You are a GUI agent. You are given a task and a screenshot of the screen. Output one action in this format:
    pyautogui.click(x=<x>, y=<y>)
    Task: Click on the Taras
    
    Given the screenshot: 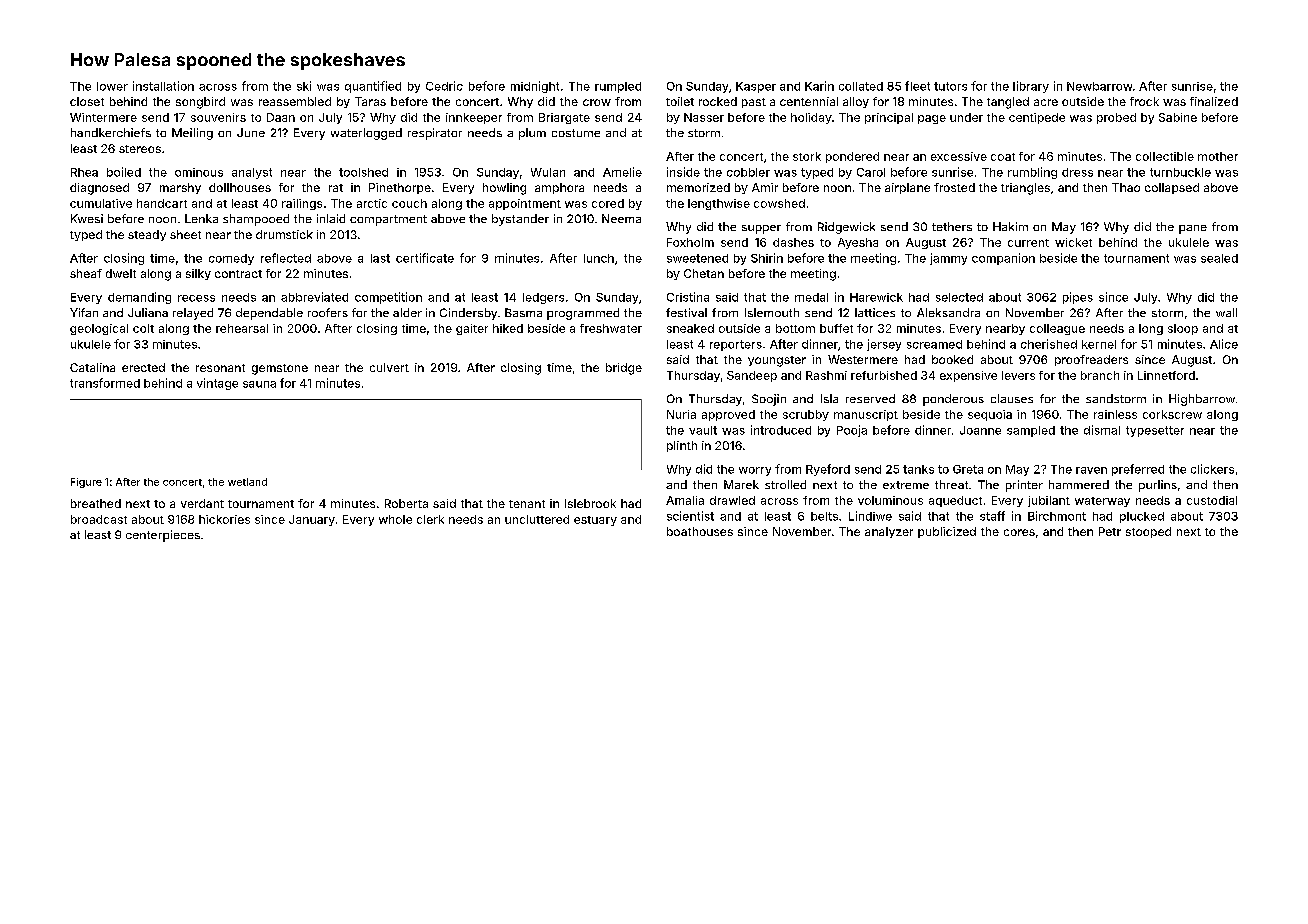 What is the action you would take?
    pyautogui.click(x=370, y=101)
